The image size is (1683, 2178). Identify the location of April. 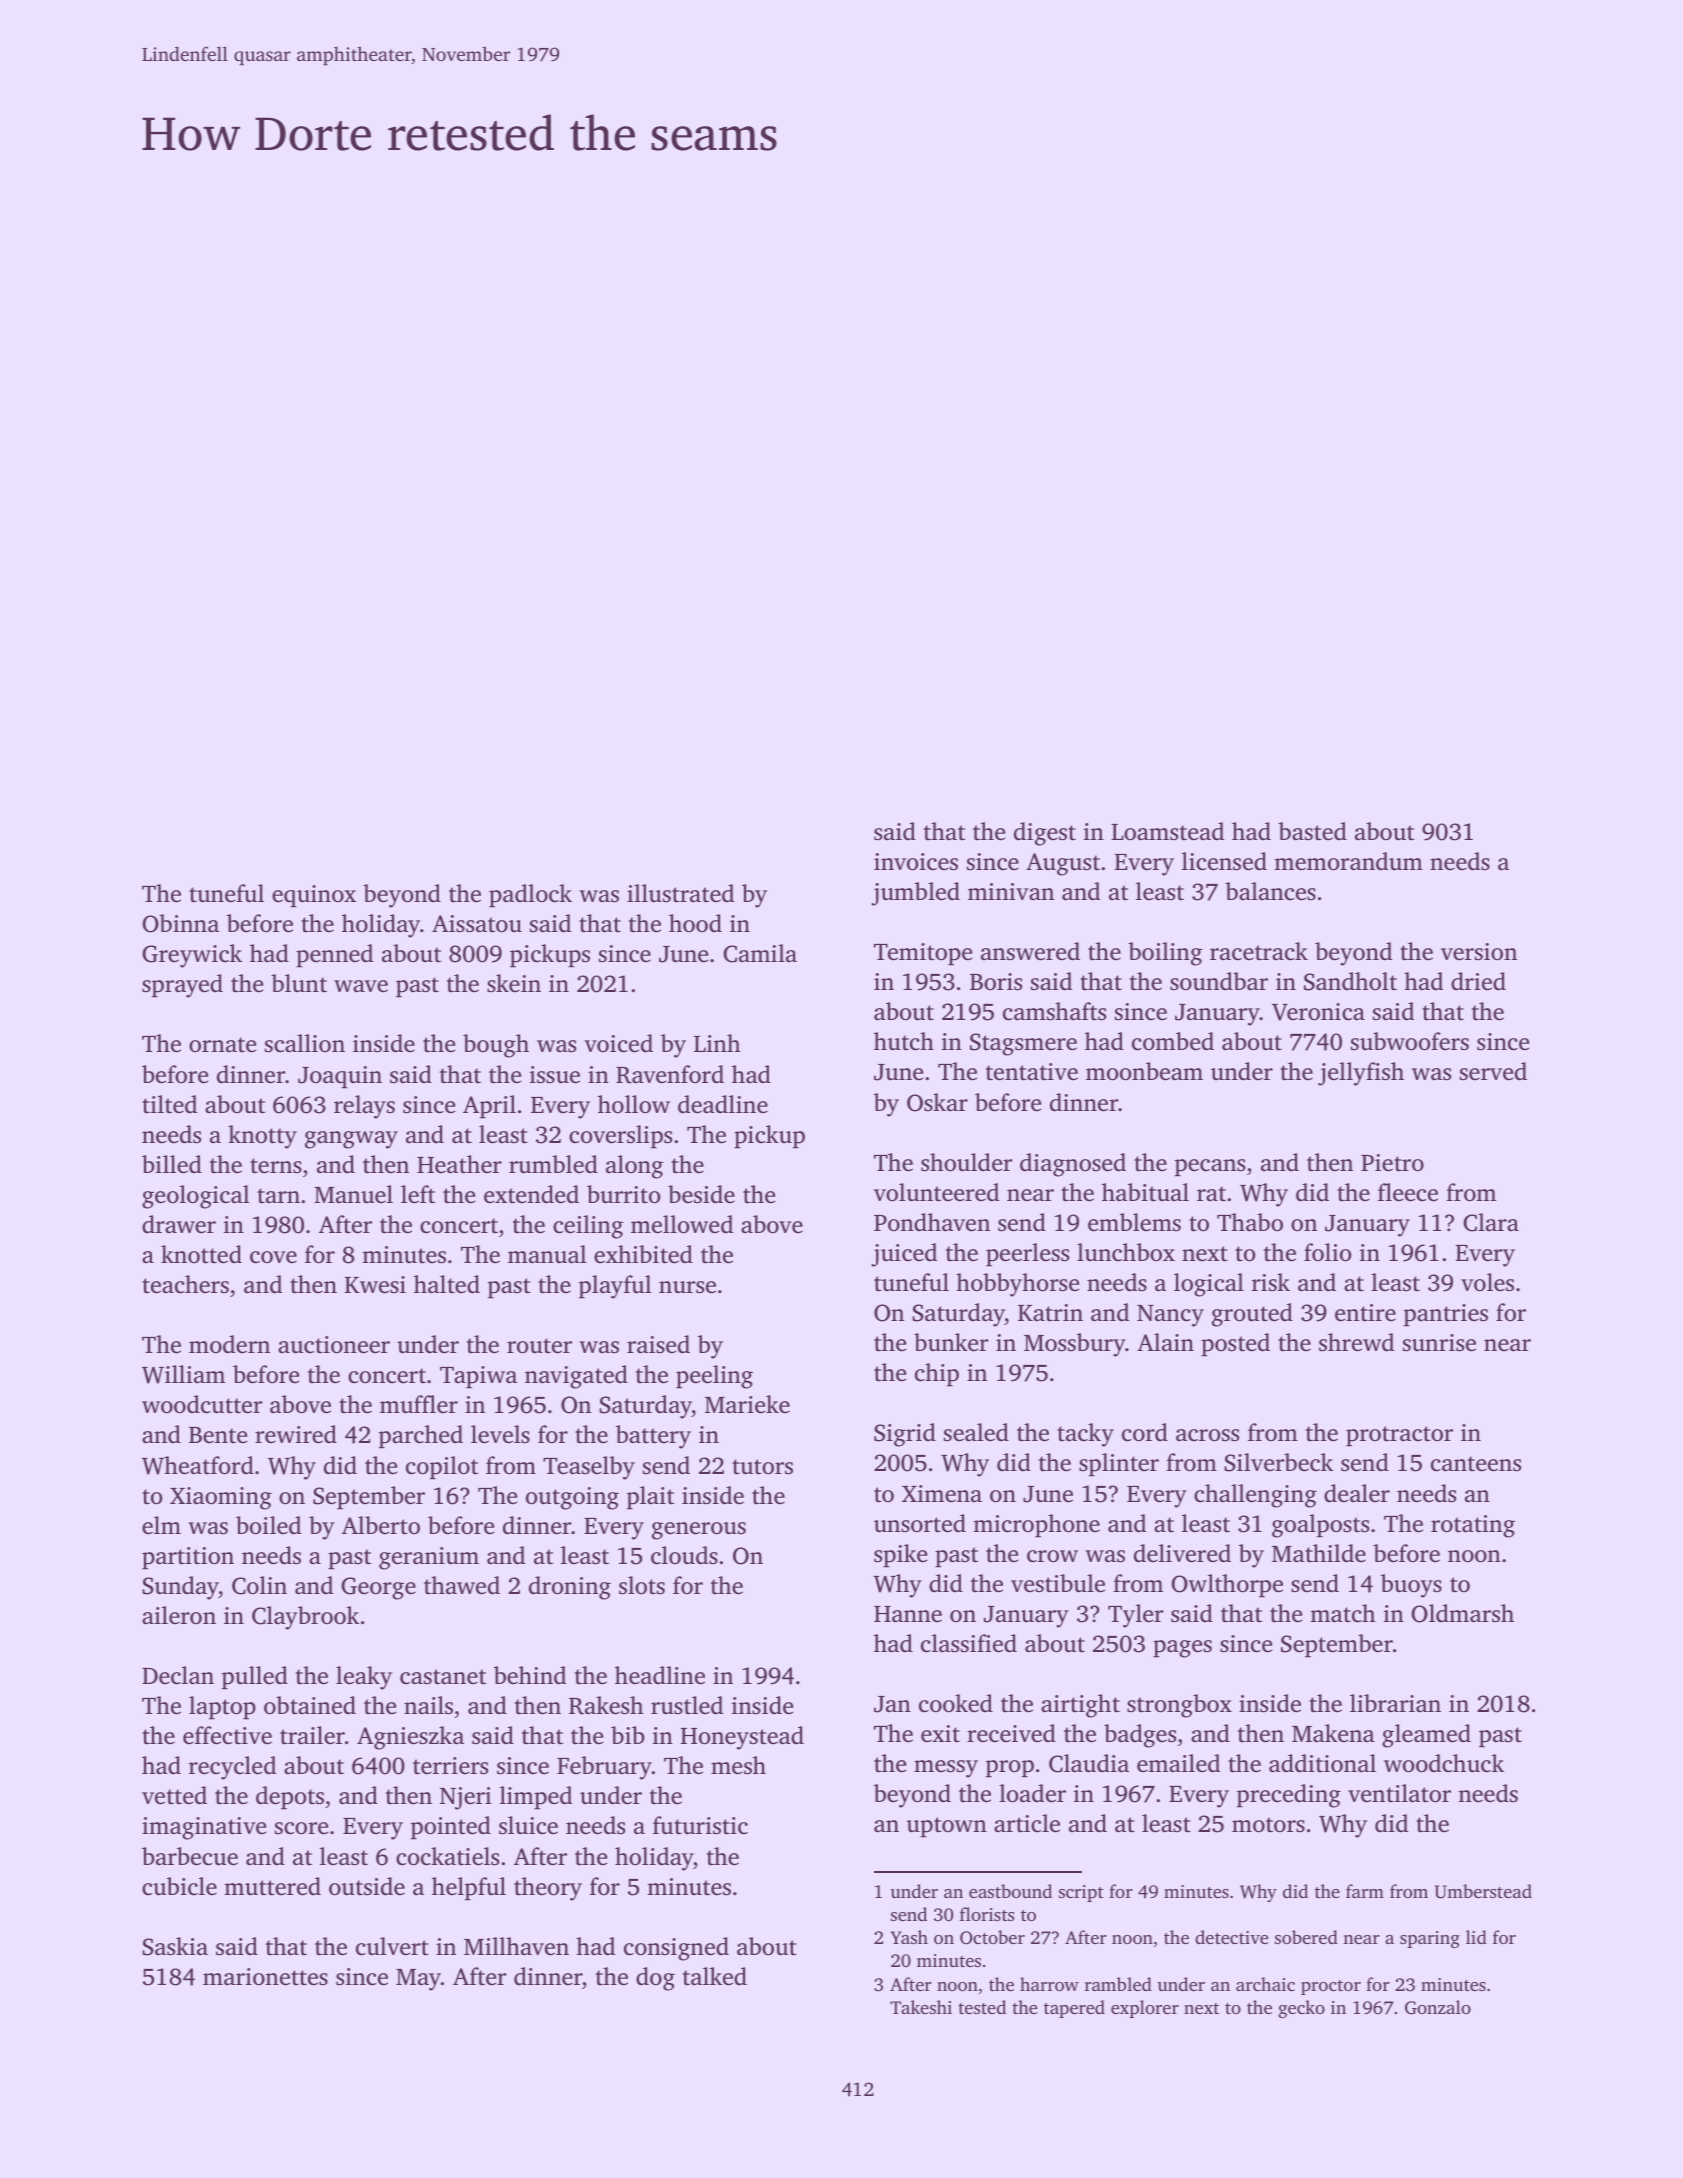
(489, 1107).
